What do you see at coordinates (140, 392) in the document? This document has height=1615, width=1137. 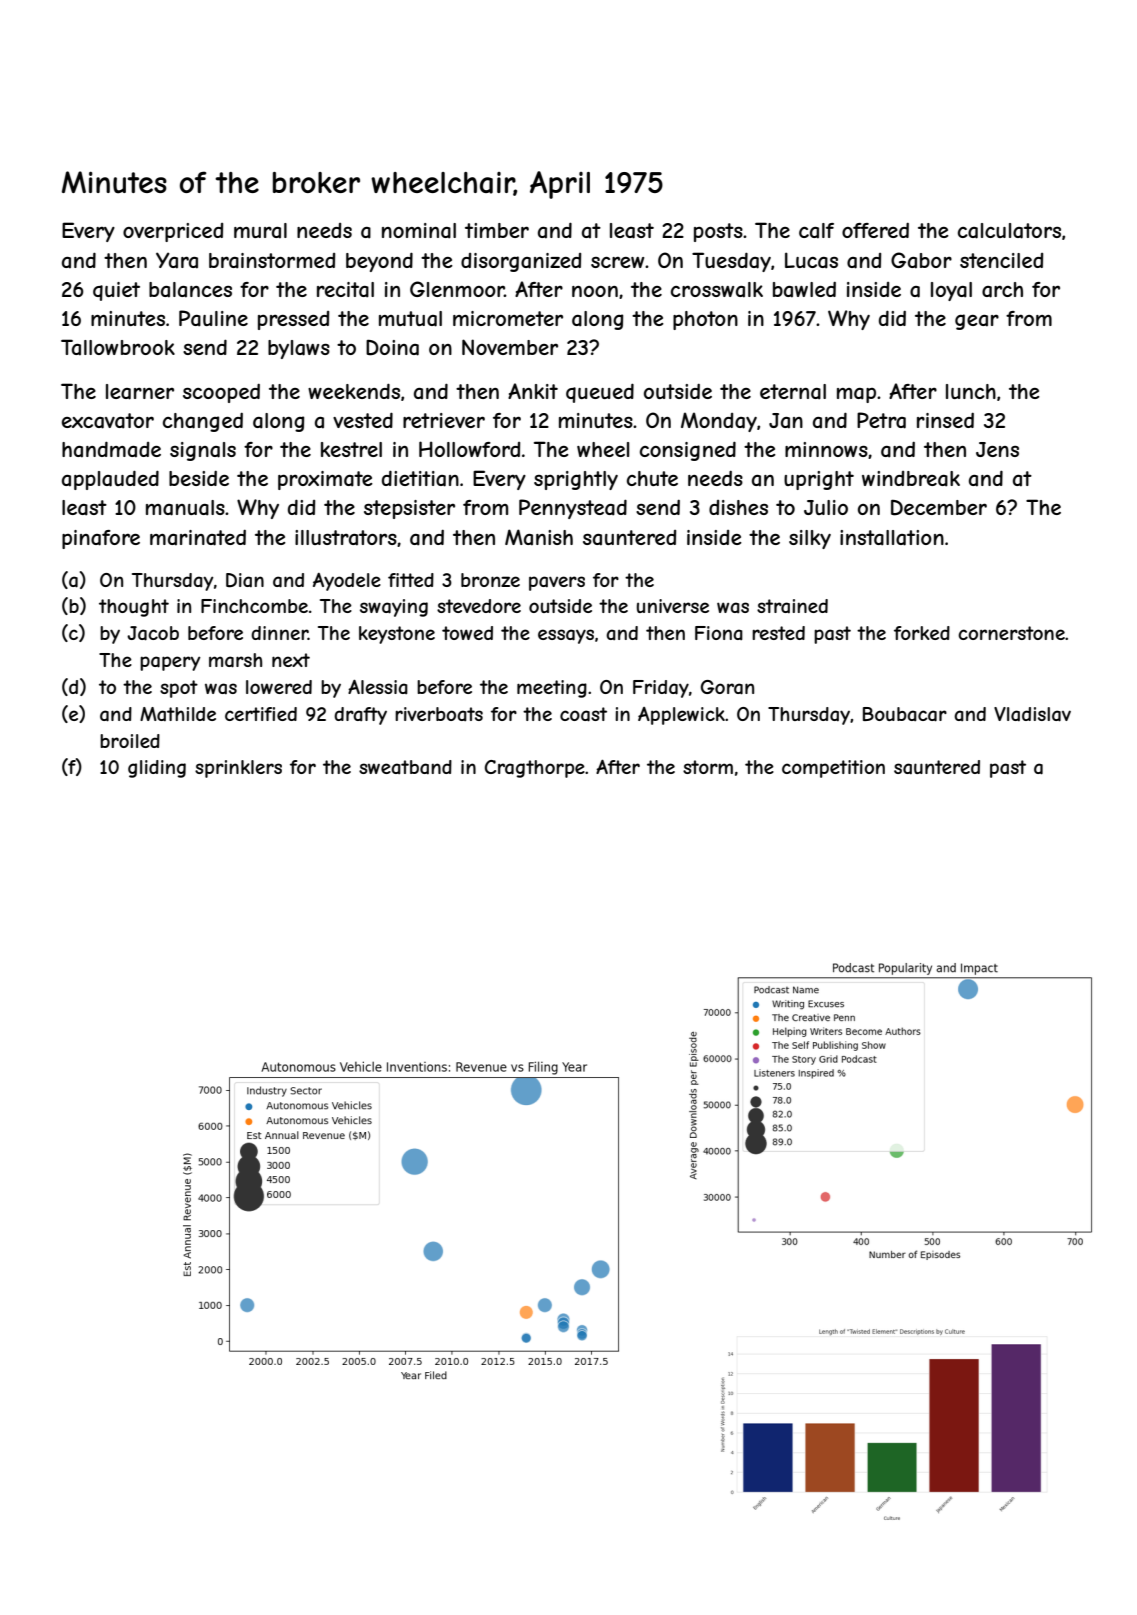 I see `learner` at bounding box center [140, 392].
